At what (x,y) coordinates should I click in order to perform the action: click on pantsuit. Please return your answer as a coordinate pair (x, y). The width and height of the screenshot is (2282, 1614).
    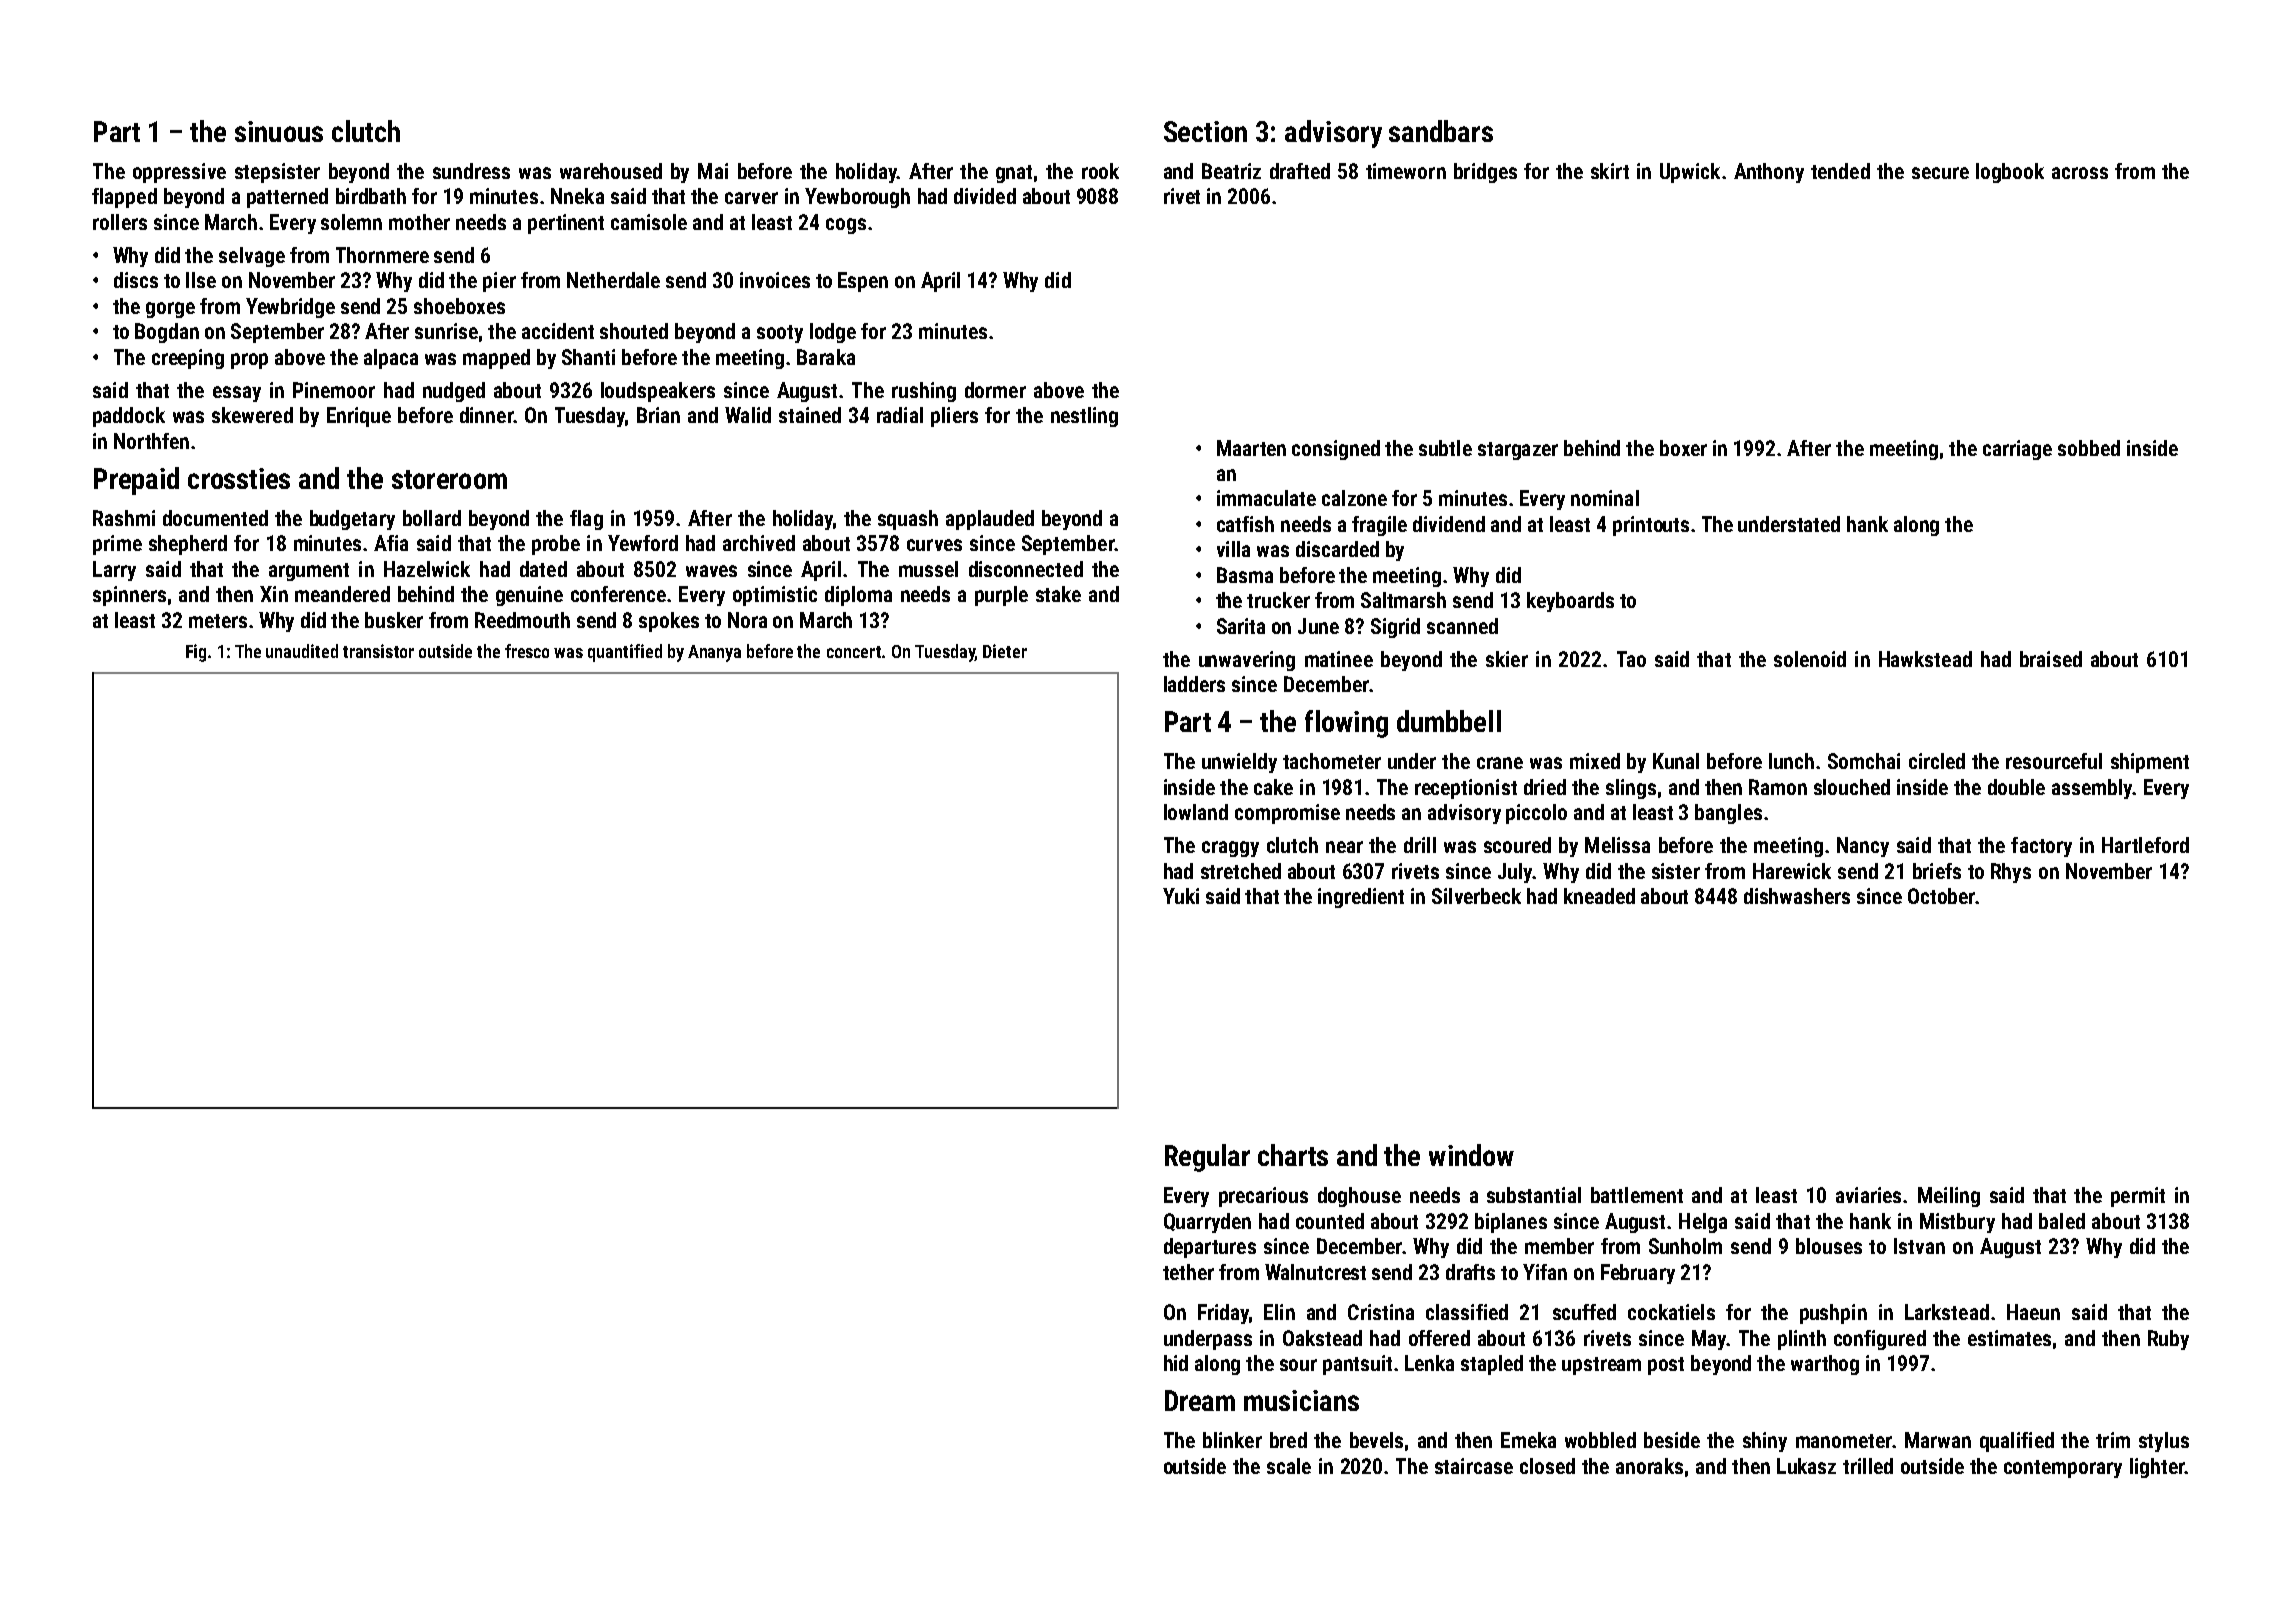
    Looking at the image, I should click on (1357, 1365).
